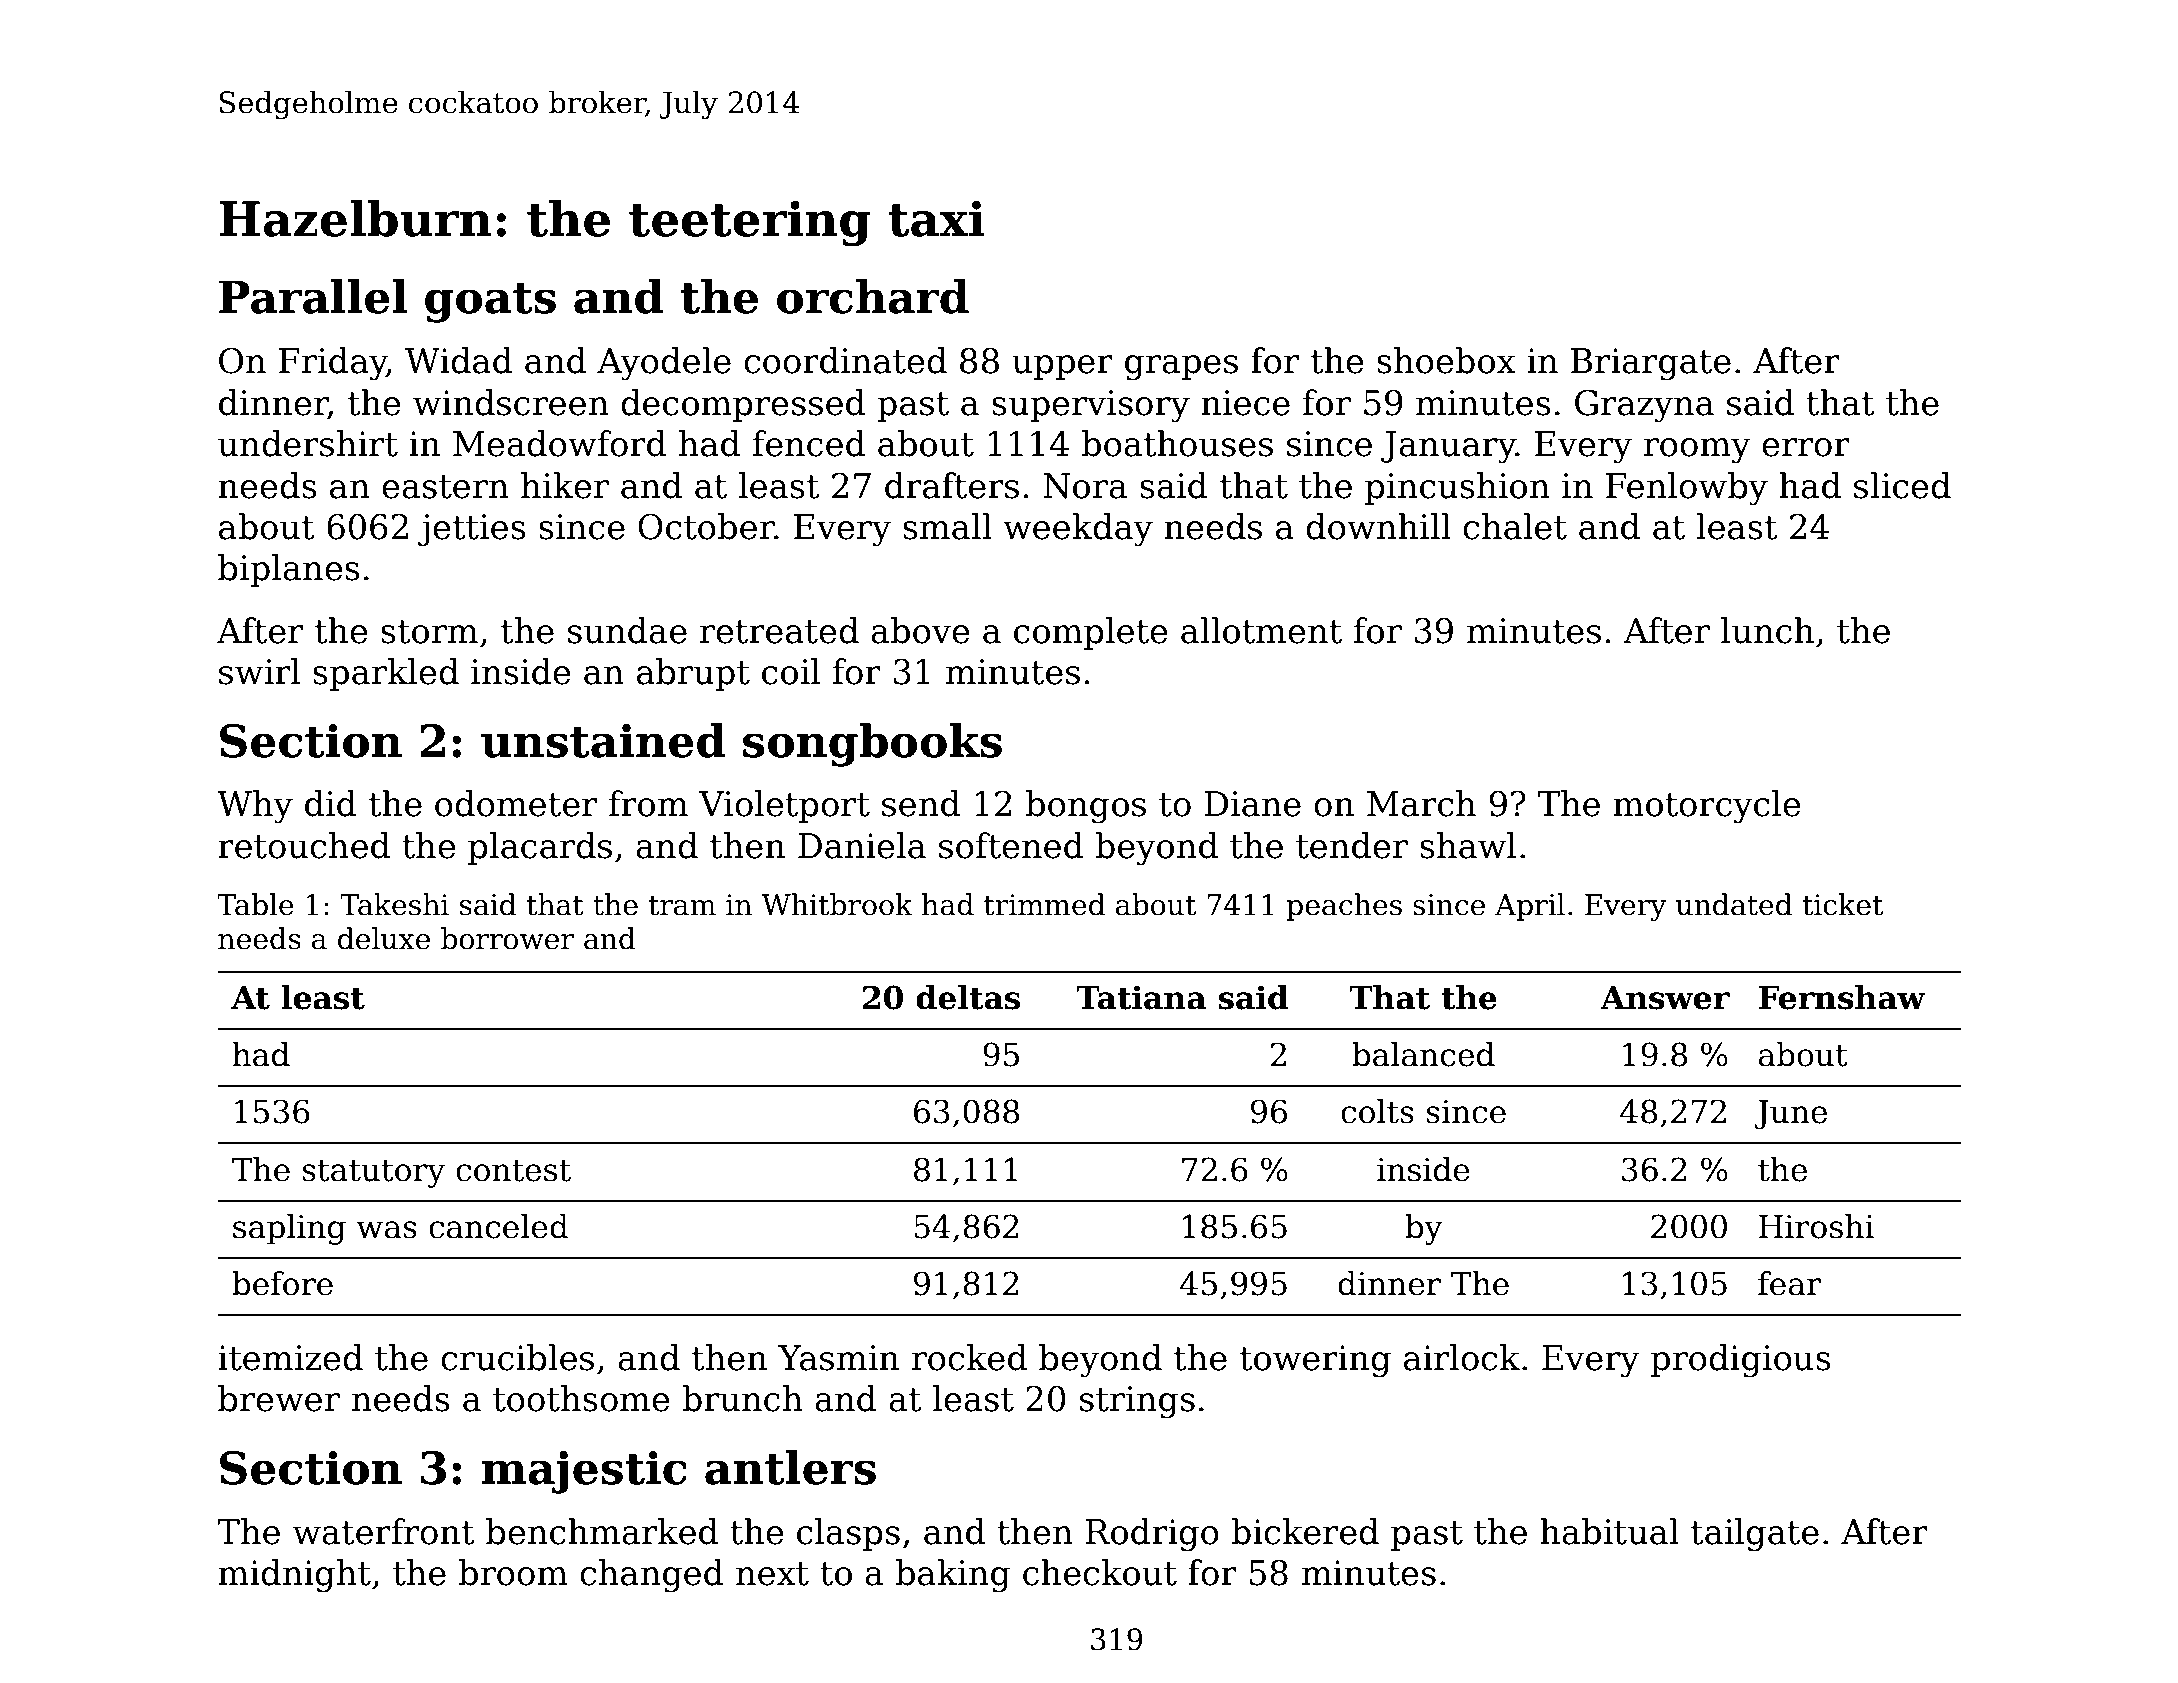  What do you see at coordinates (1707, 807) in the screenshot?
I see `motorcycle` at bounding box center [1707, 807].
